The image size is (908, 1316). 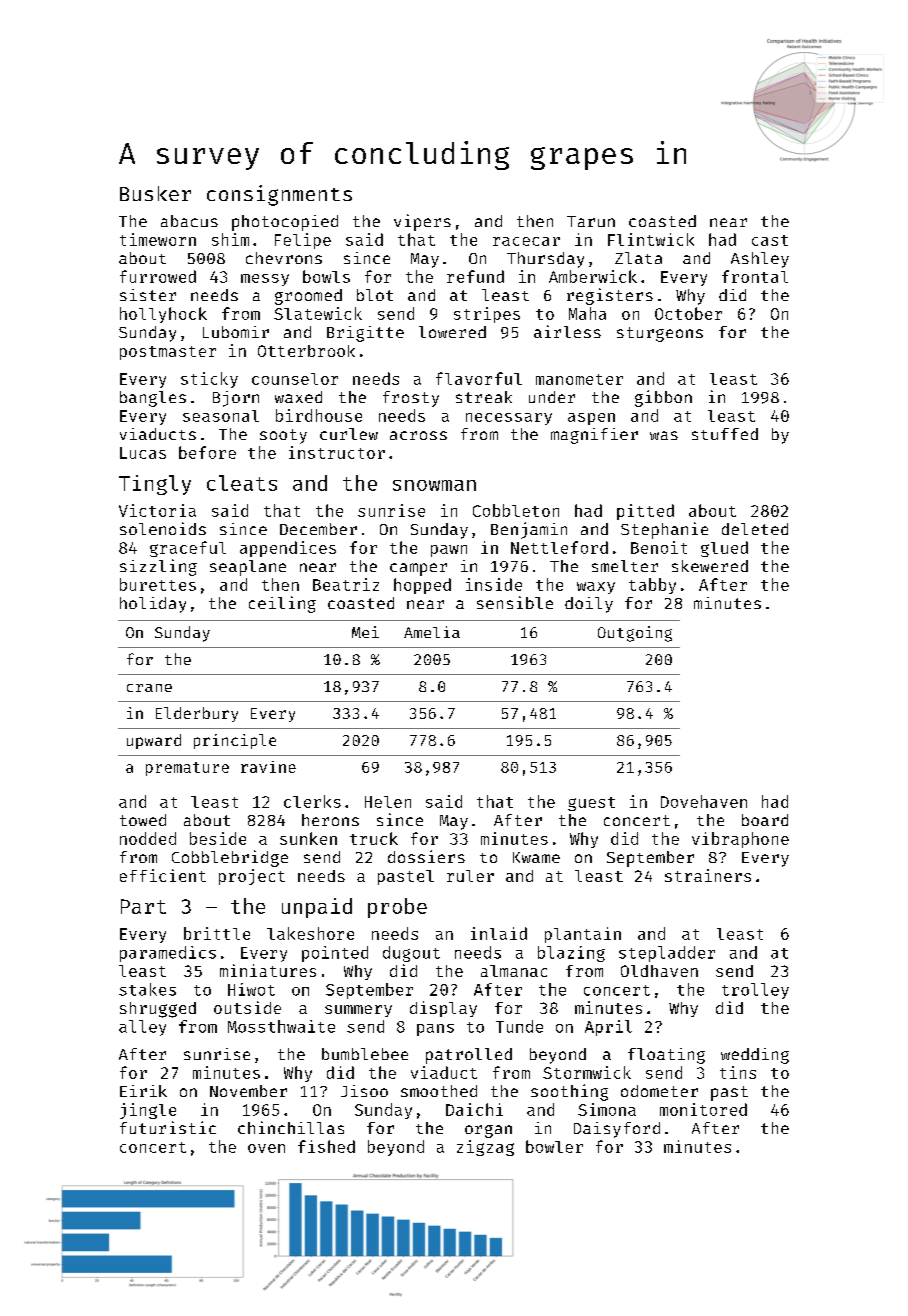 What do you see at coordinates (143, 820) in the screenshot?
I see `towed` at bounding box center [143, 820].
